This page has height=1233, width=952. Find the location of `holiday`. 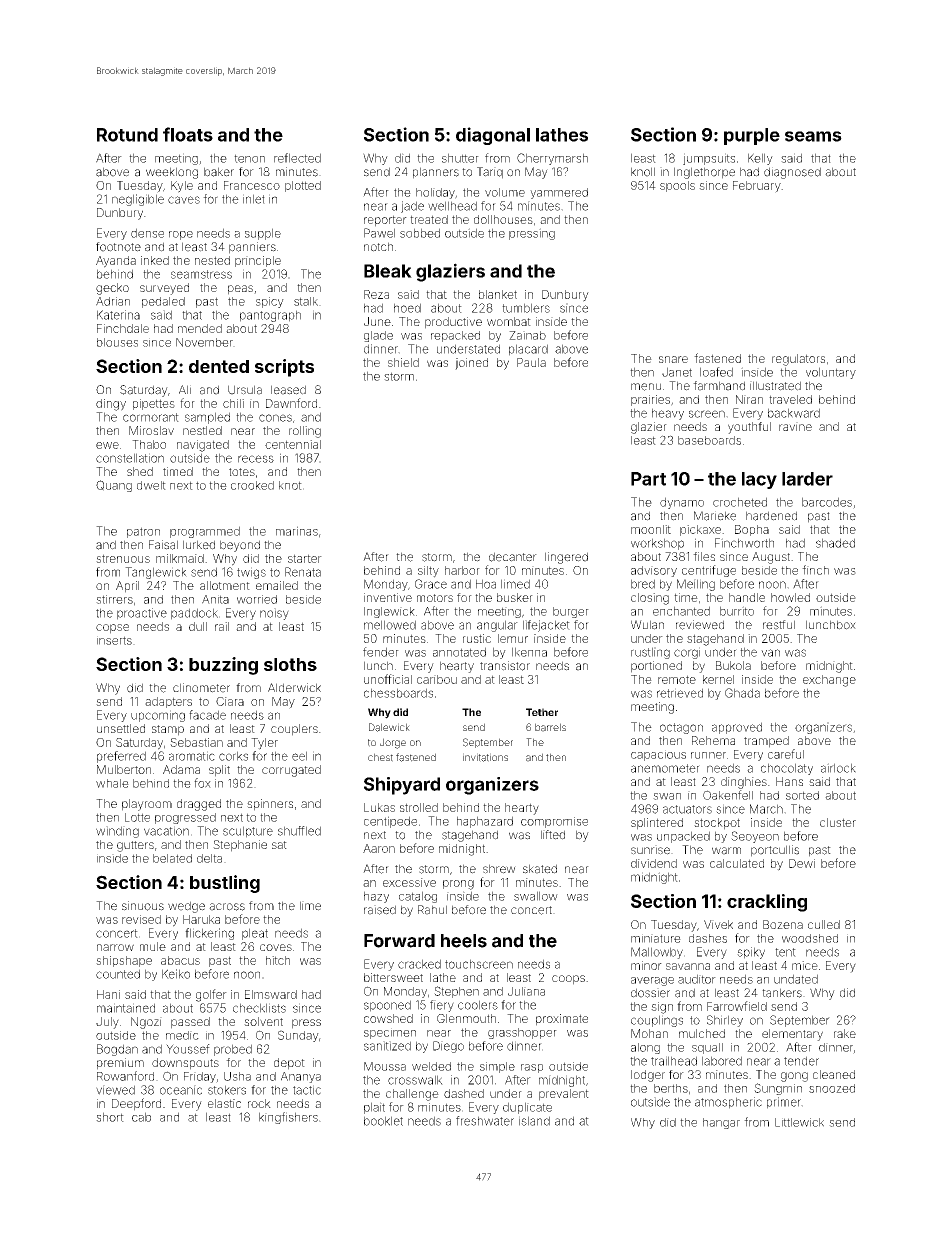

holiday is located at coordinates (435, 193).
